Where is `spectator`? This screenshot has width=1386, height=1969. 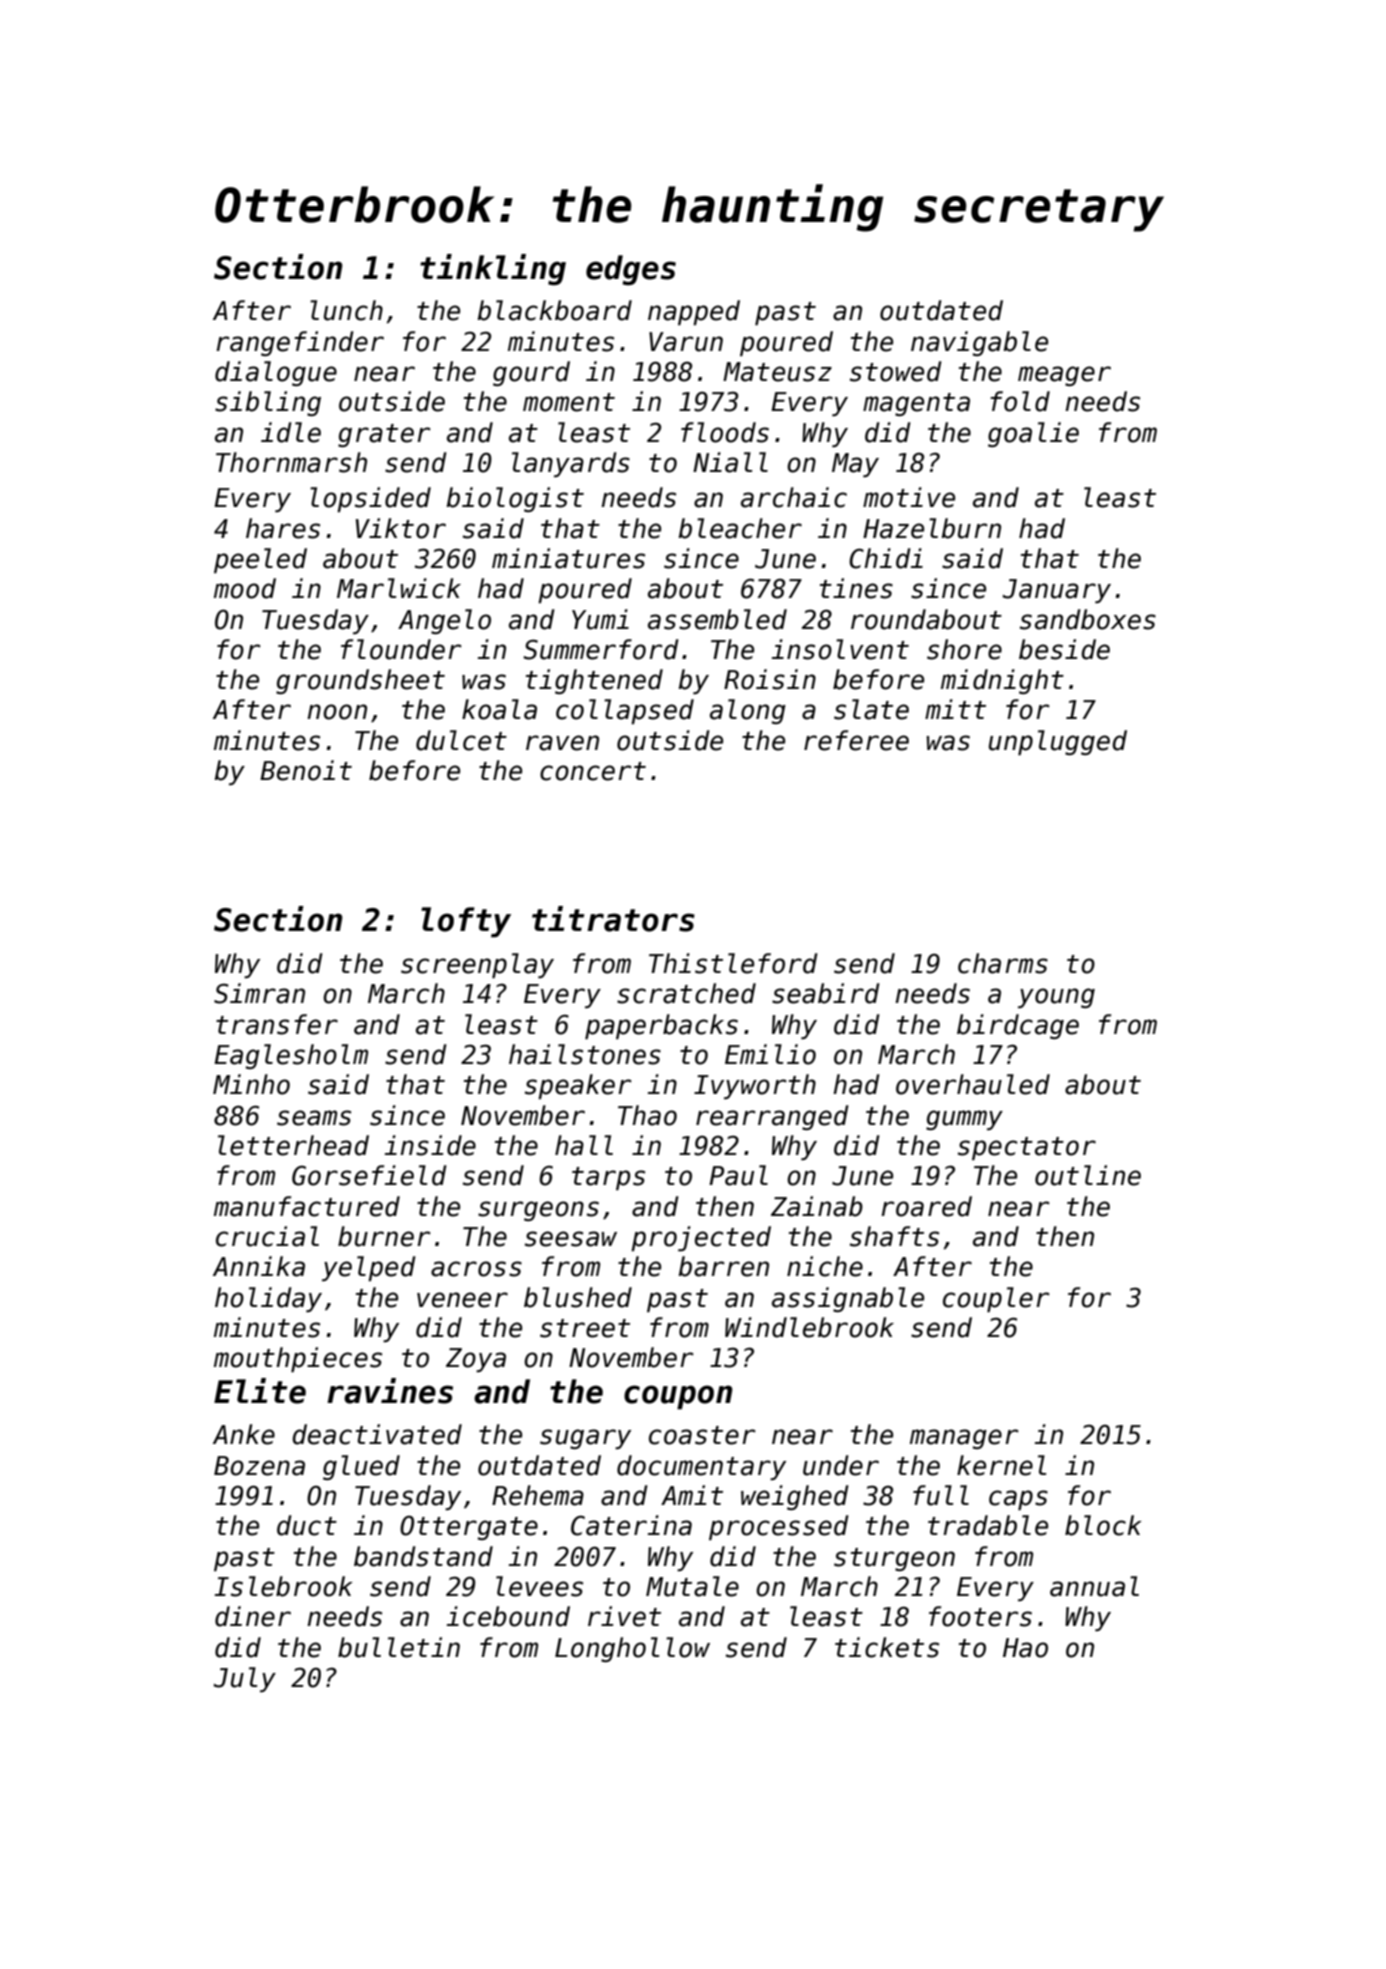
spectator is located at coordinates (1027, 1148).
